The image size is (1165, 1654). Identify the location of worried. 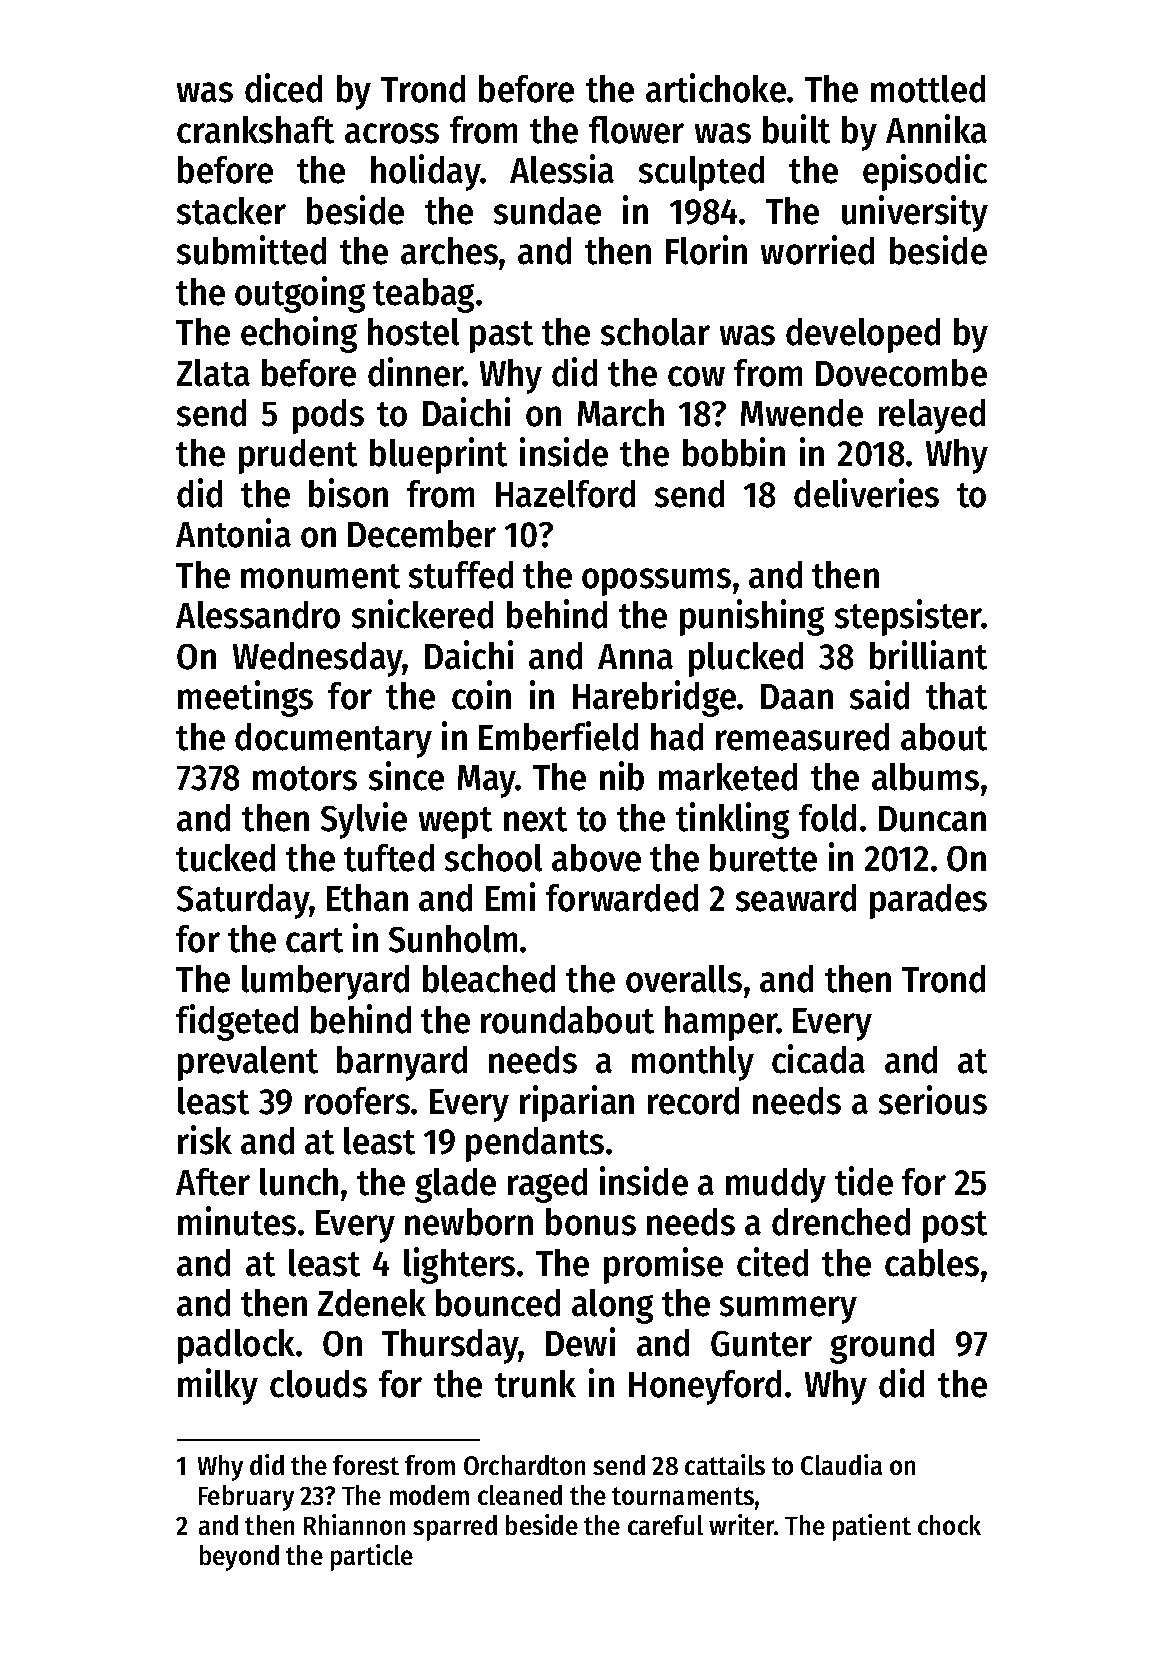
(817, 250).
